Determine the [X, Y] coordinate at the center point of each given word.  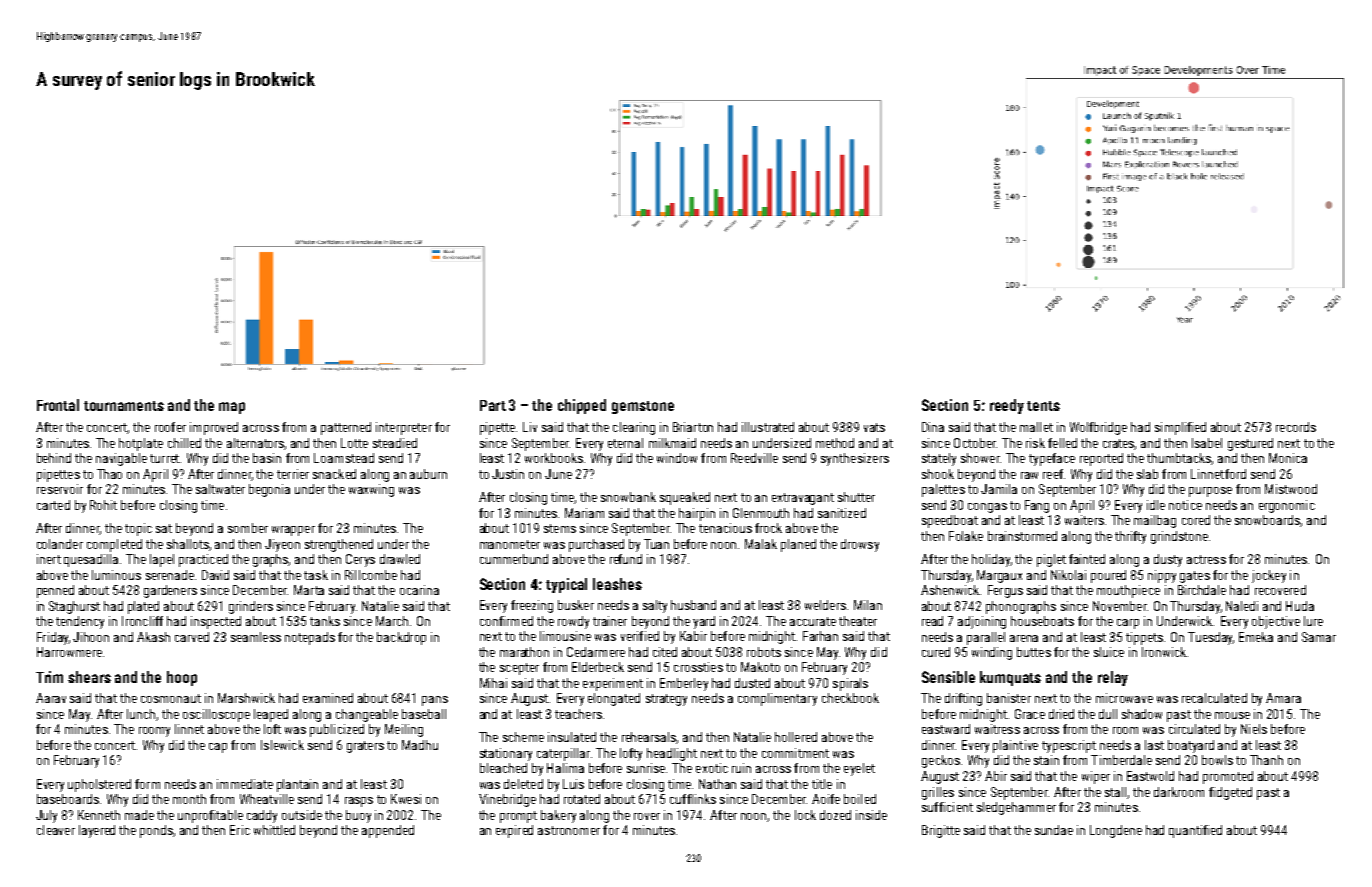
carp [1128, 624]
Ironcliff [142, 621]
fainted [1087, 559]
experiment [613, 684]
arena [1024, 638]
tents [1043, 406]
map [232, 408]
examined [328, 698]
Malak [761, 544]
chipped [582, 406]
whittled [274, 830]
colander [60, 544]
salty [655, 606]
